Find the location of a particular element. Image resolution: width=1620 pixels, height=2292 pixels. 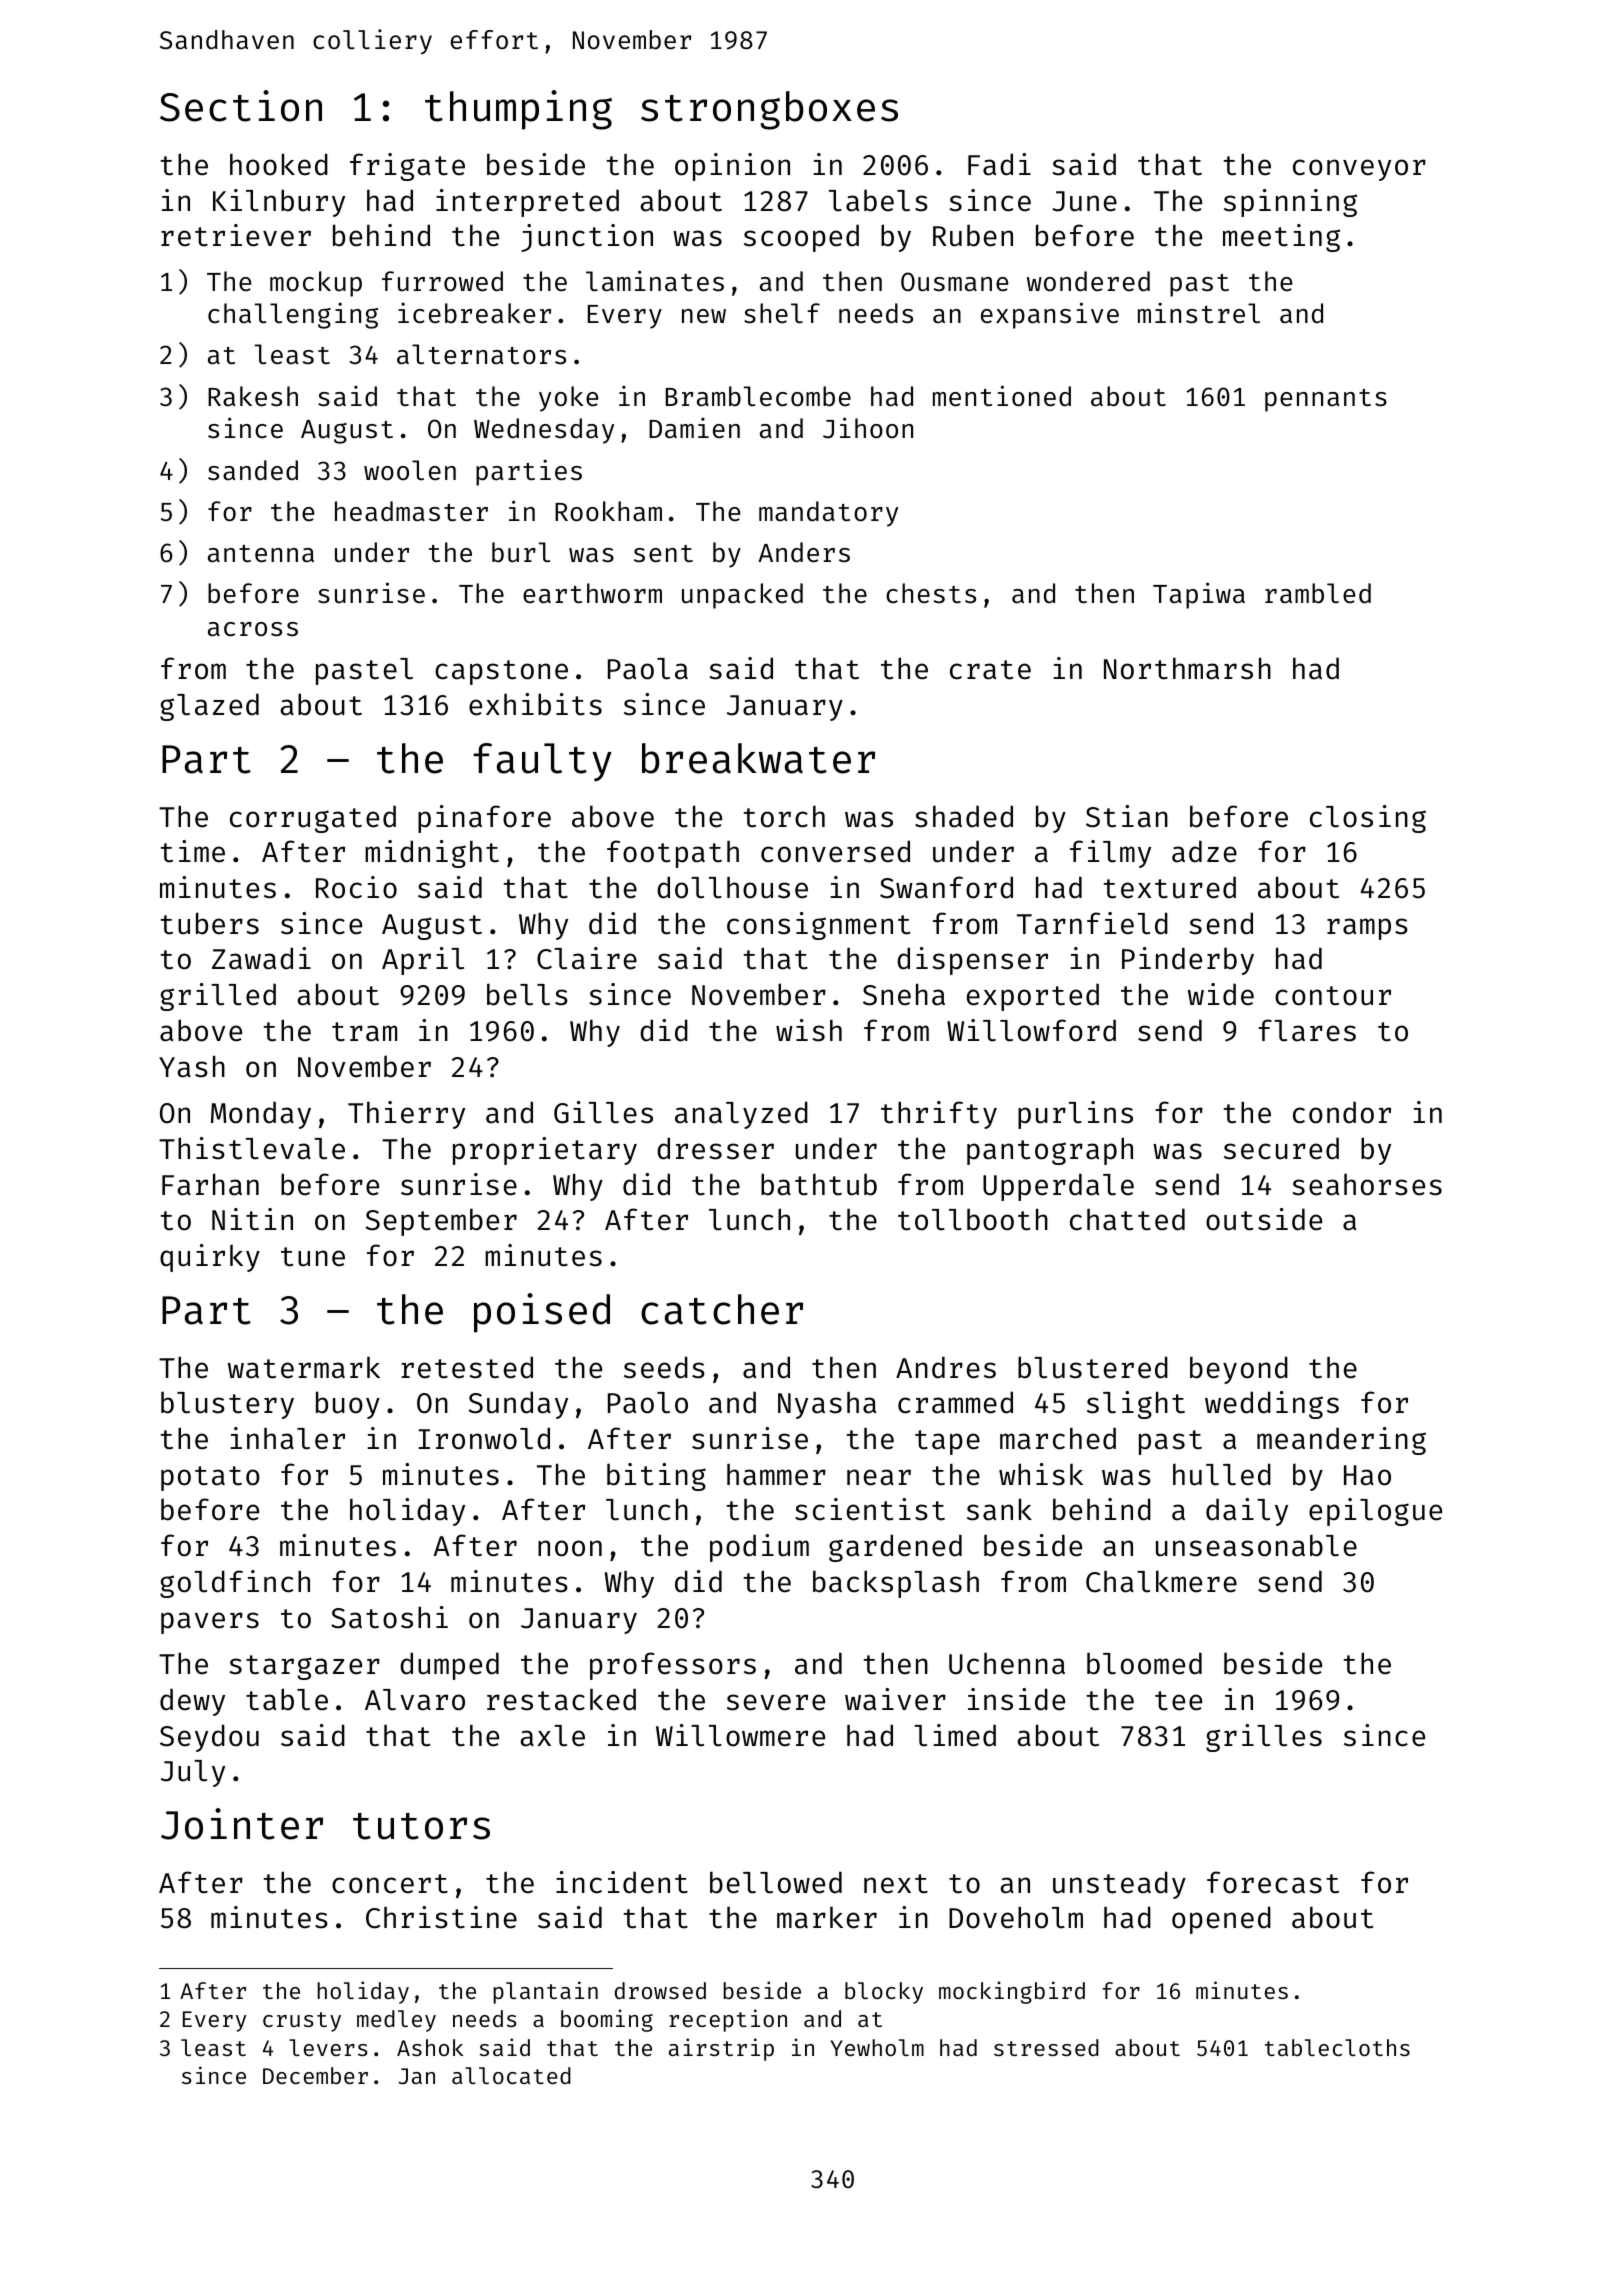

biting is located at coordinates (656, 1477).
